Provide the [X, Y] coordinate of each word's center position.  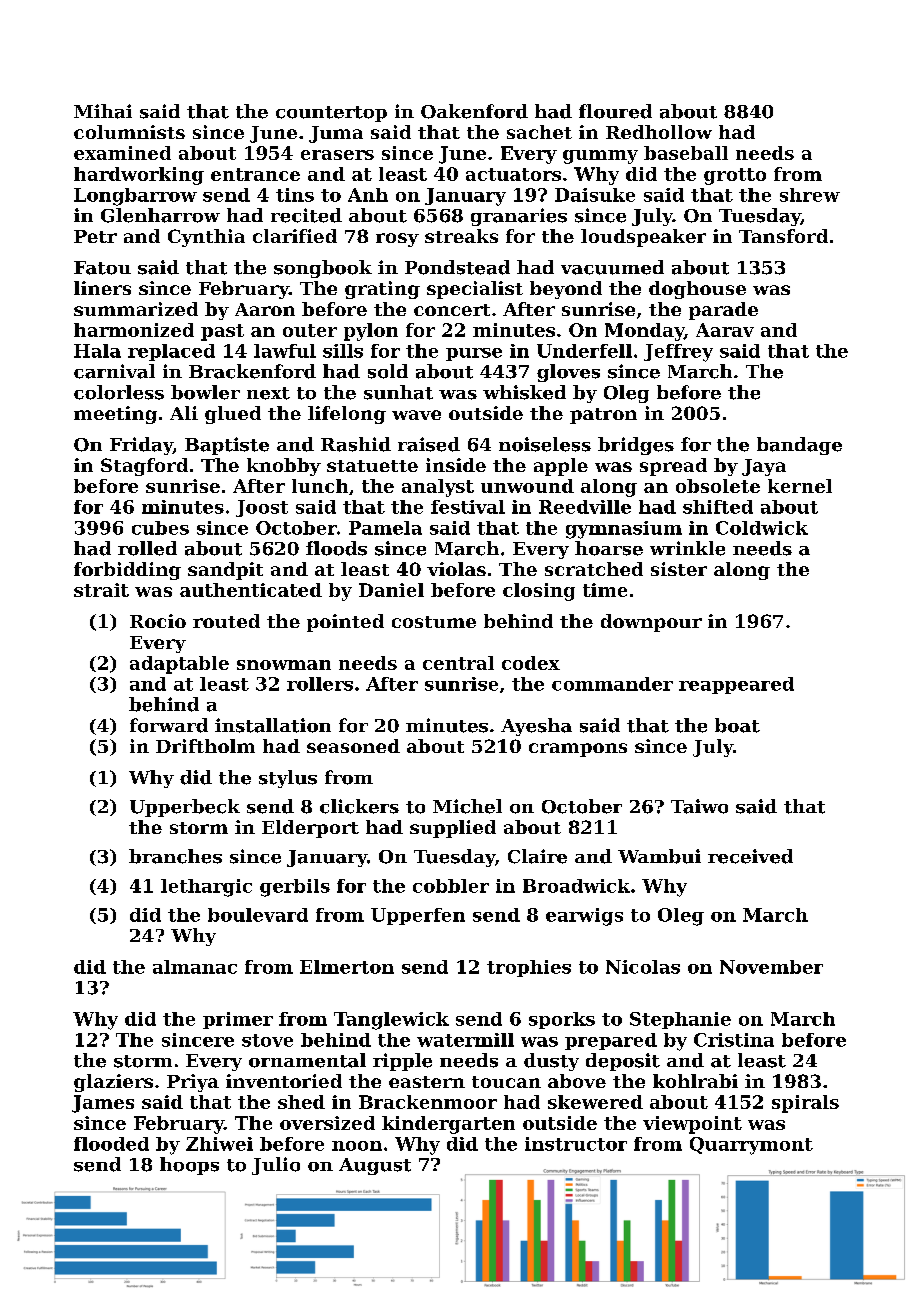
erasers [337, 155]
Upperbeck [185, 808]
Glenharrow [160, 215]
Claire [537, 856]
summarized [136, 309]
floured [615, 111]
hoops [189, 1166]
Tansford [783, 236]
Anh [368, 195]
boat [737, 725]
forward [169, 725]
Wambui [659, 856]
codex [531, 663]
